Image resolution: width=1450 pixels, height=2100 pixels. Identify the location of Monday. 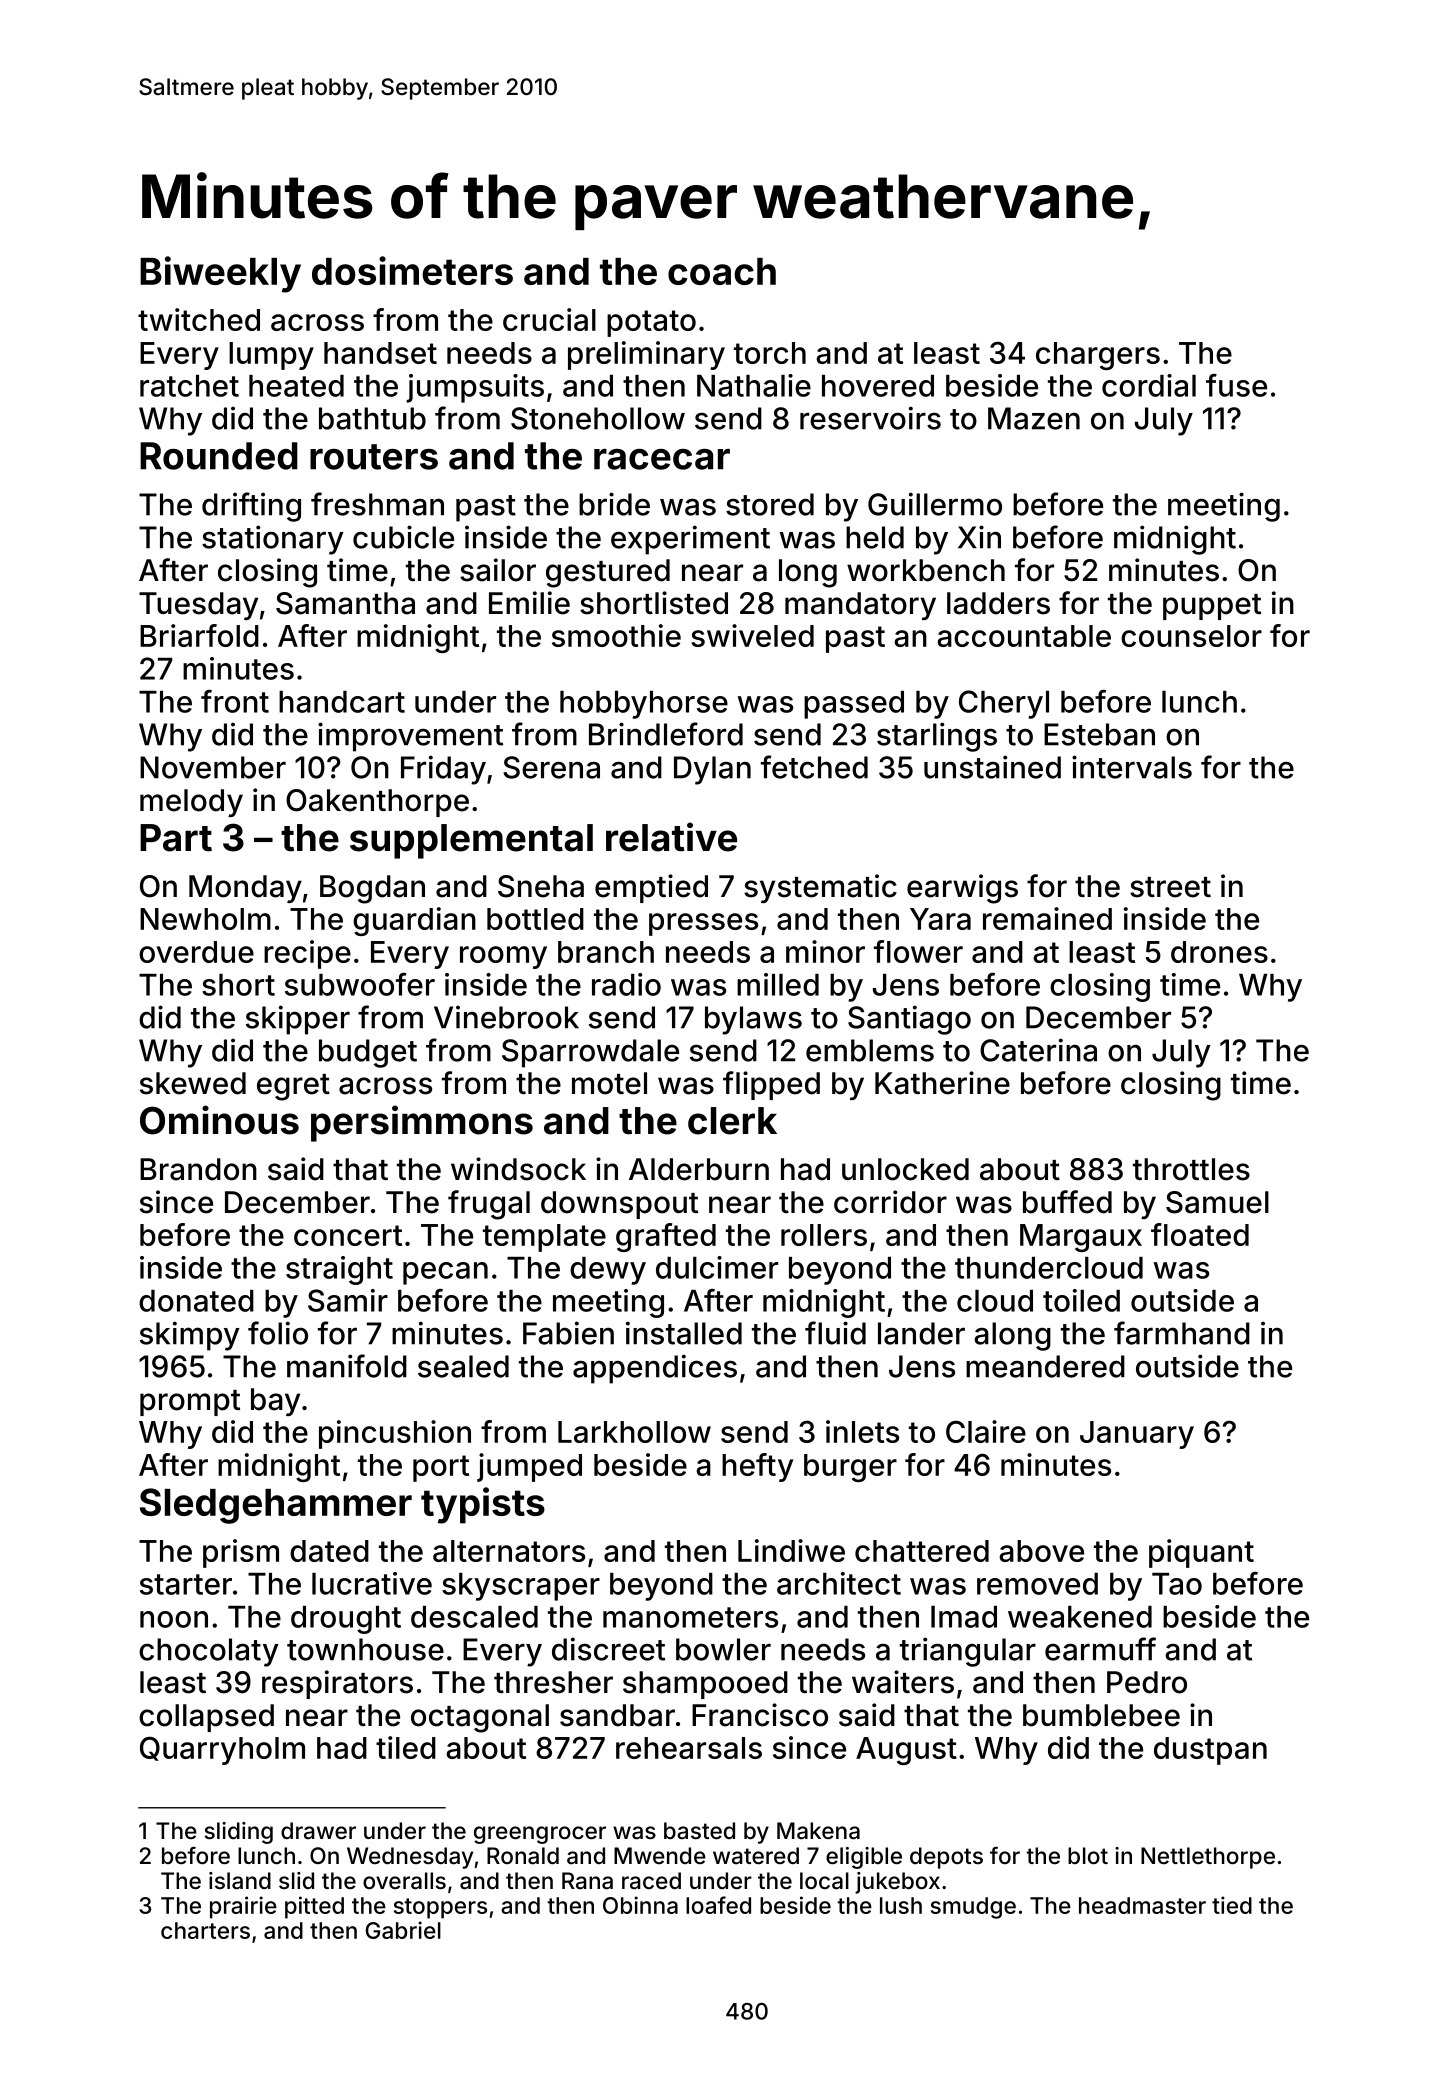
(245, 889).
